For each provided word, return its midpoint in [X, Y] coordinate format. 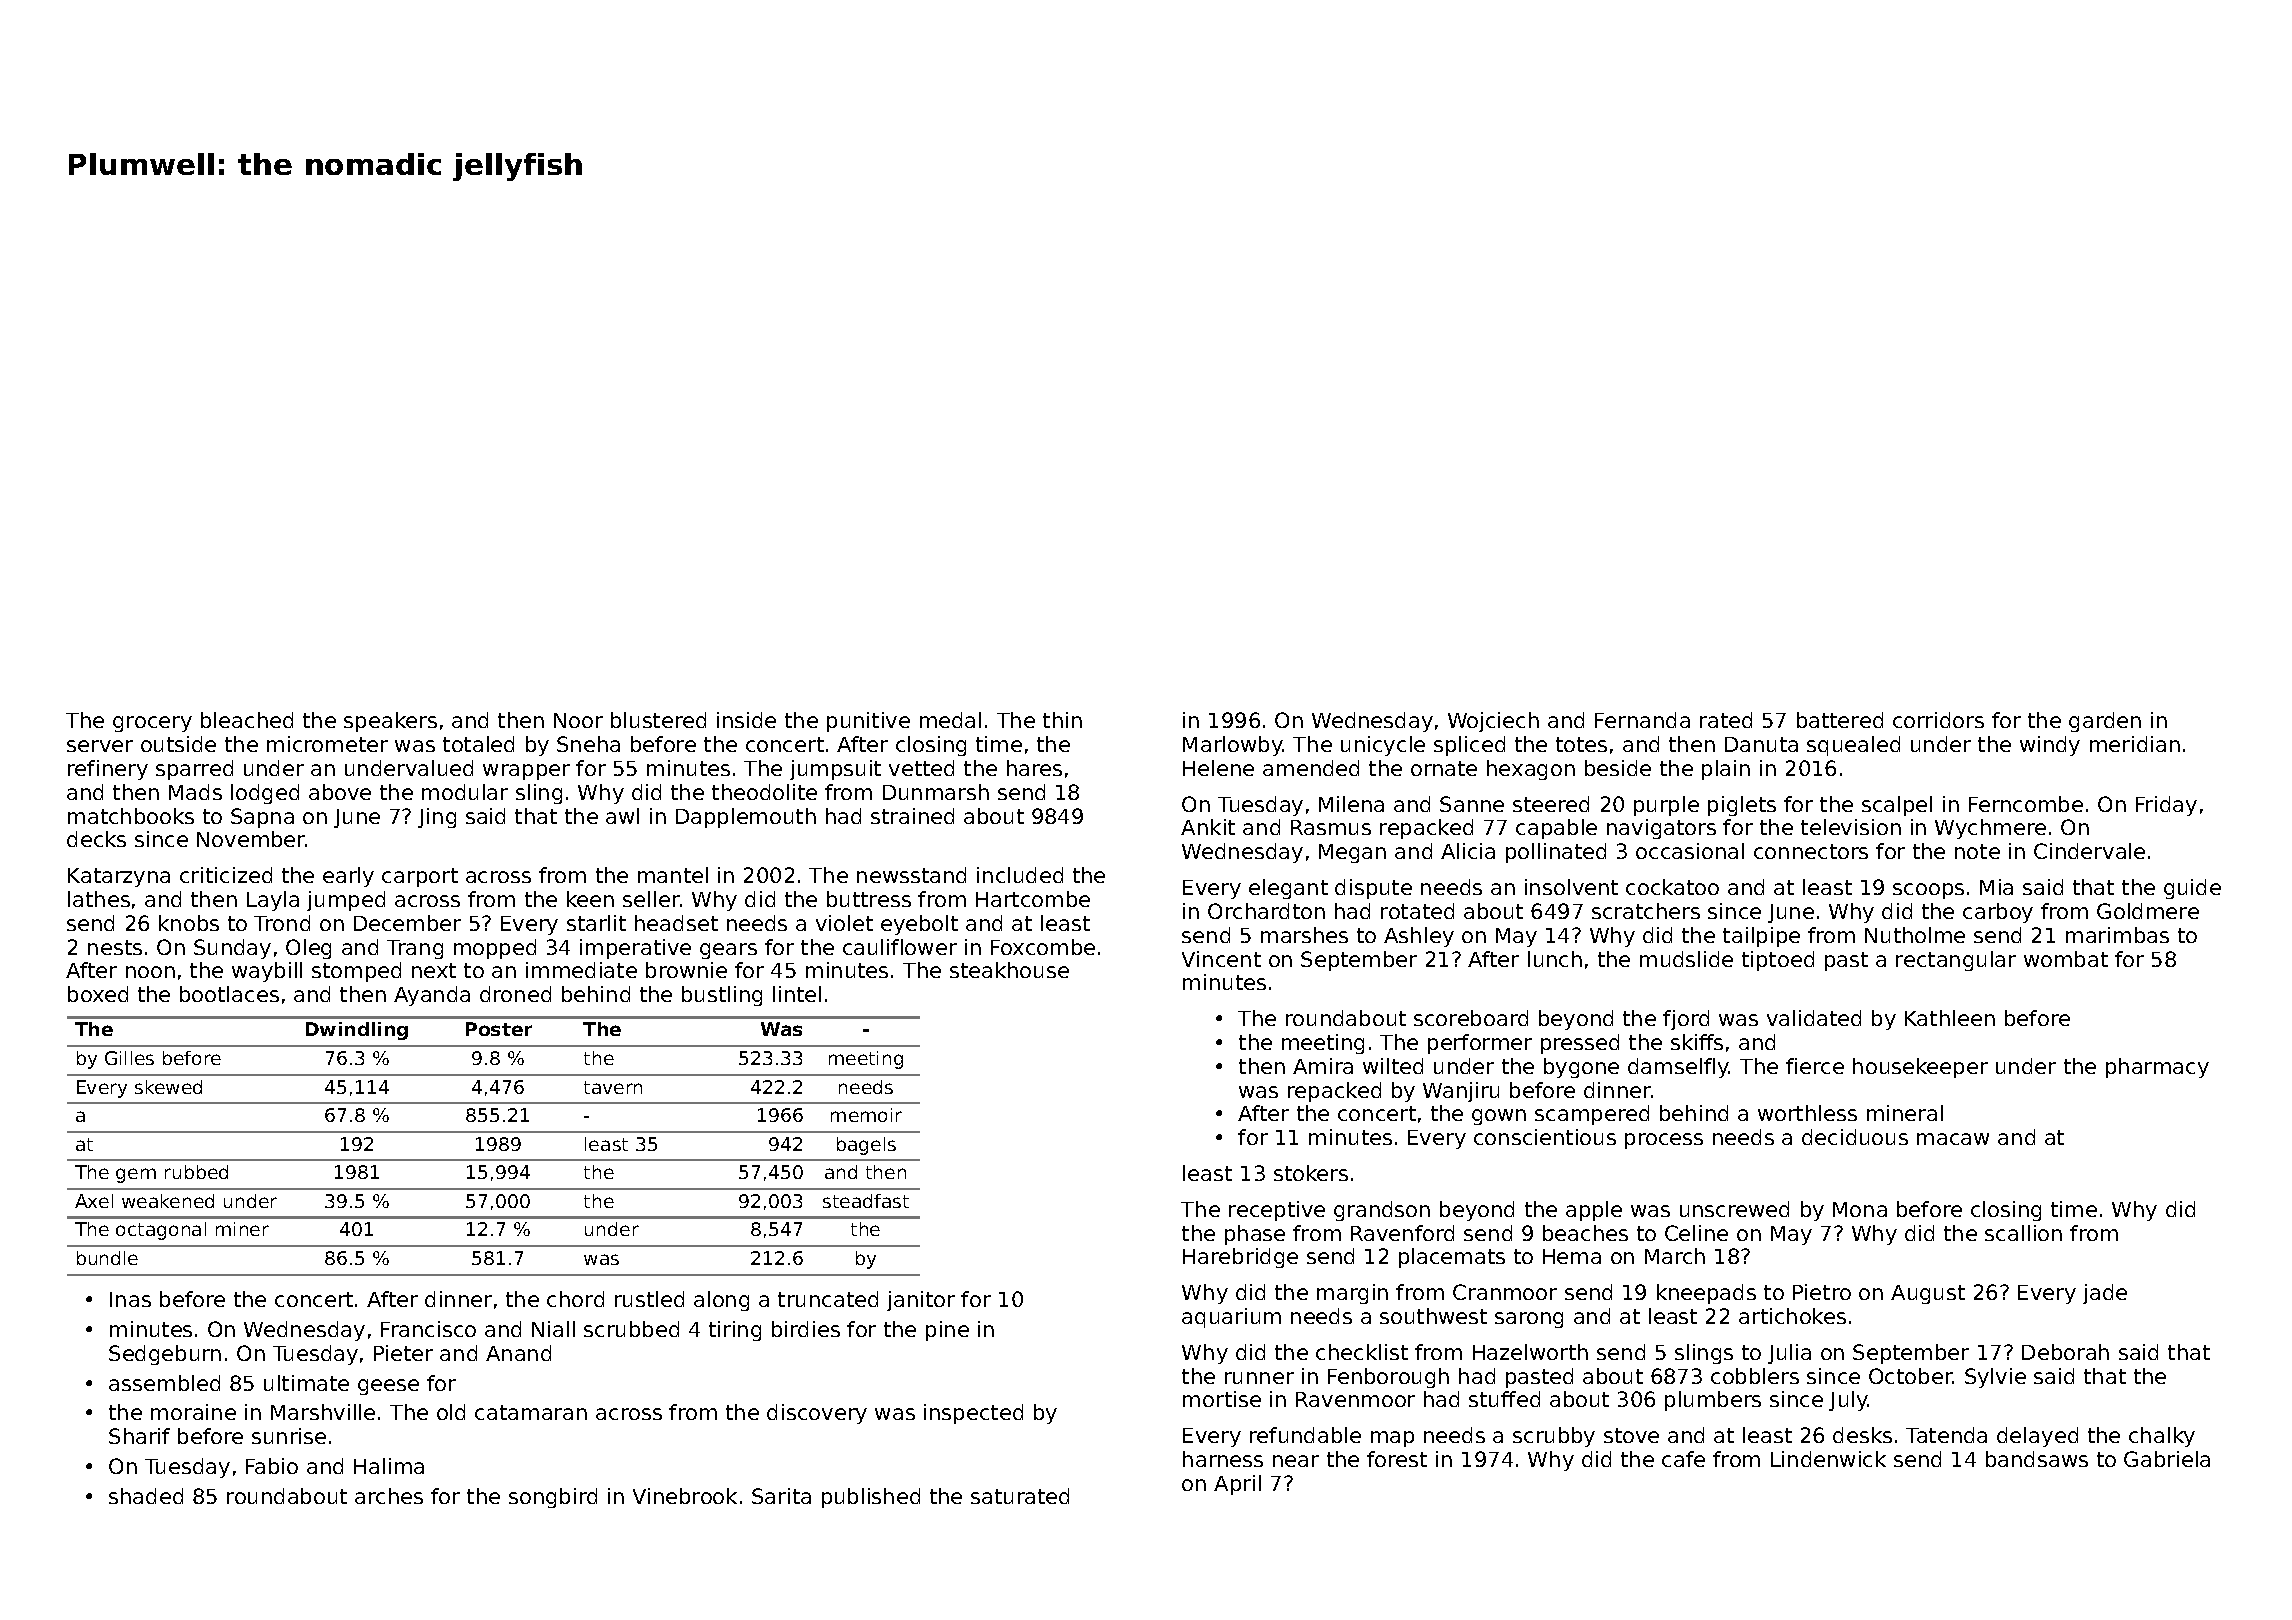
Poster [499, 1029]
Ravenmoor [1355, 1399]
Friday [2166, 806]
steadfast [866, 1201]
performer [1480, 1044]
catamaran [531, 1412]
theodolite [764, 792]
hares [1034, 768]
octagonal [161, 1231]
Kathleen [1950, 1018]
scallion [2023, 1233]
